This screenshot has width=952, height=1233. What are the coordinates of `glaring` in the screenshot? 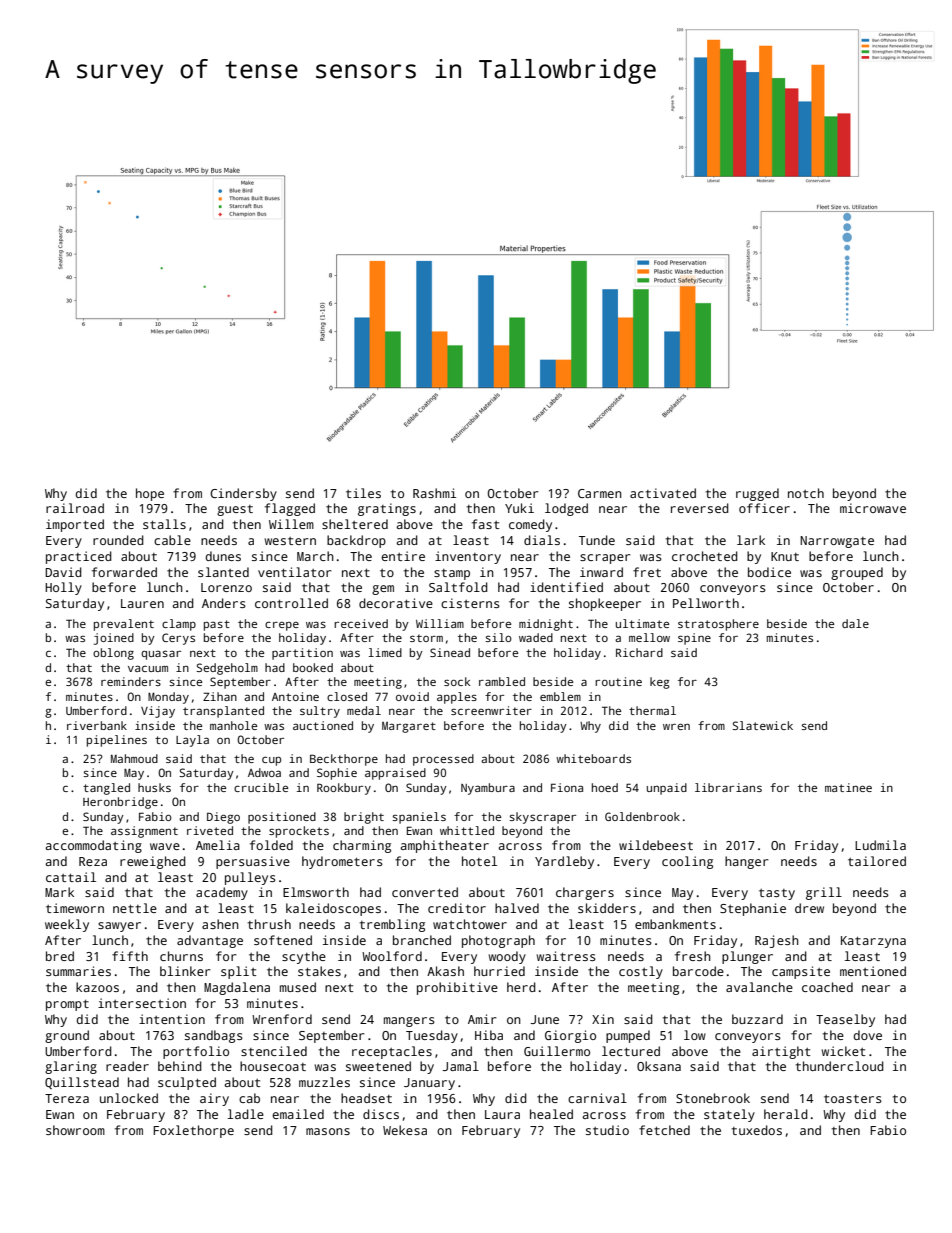 It's located at (71, 1067).
